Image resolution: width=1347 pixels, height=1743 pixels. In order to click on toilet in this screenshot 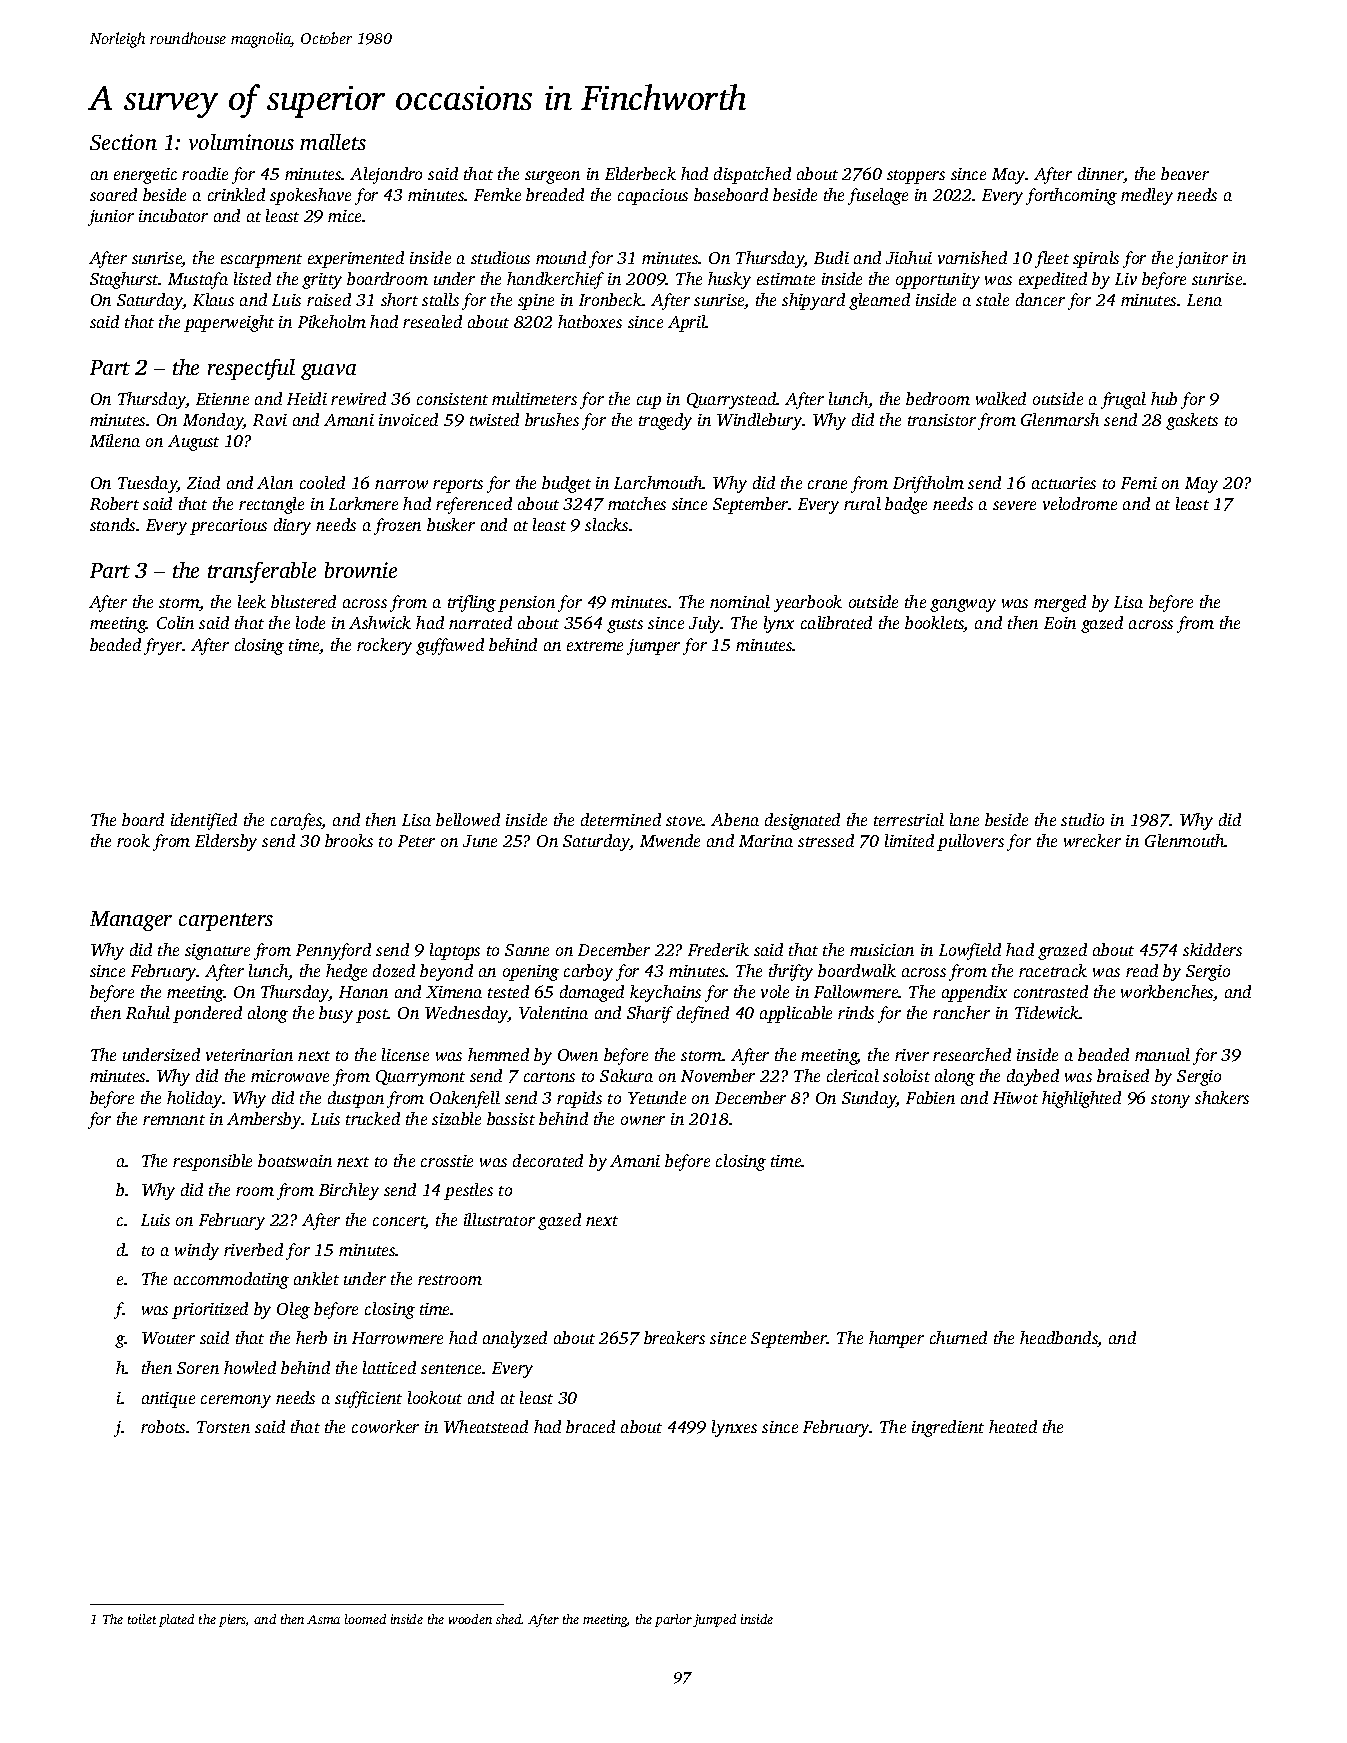, I will do `click(142, 1619)`.
